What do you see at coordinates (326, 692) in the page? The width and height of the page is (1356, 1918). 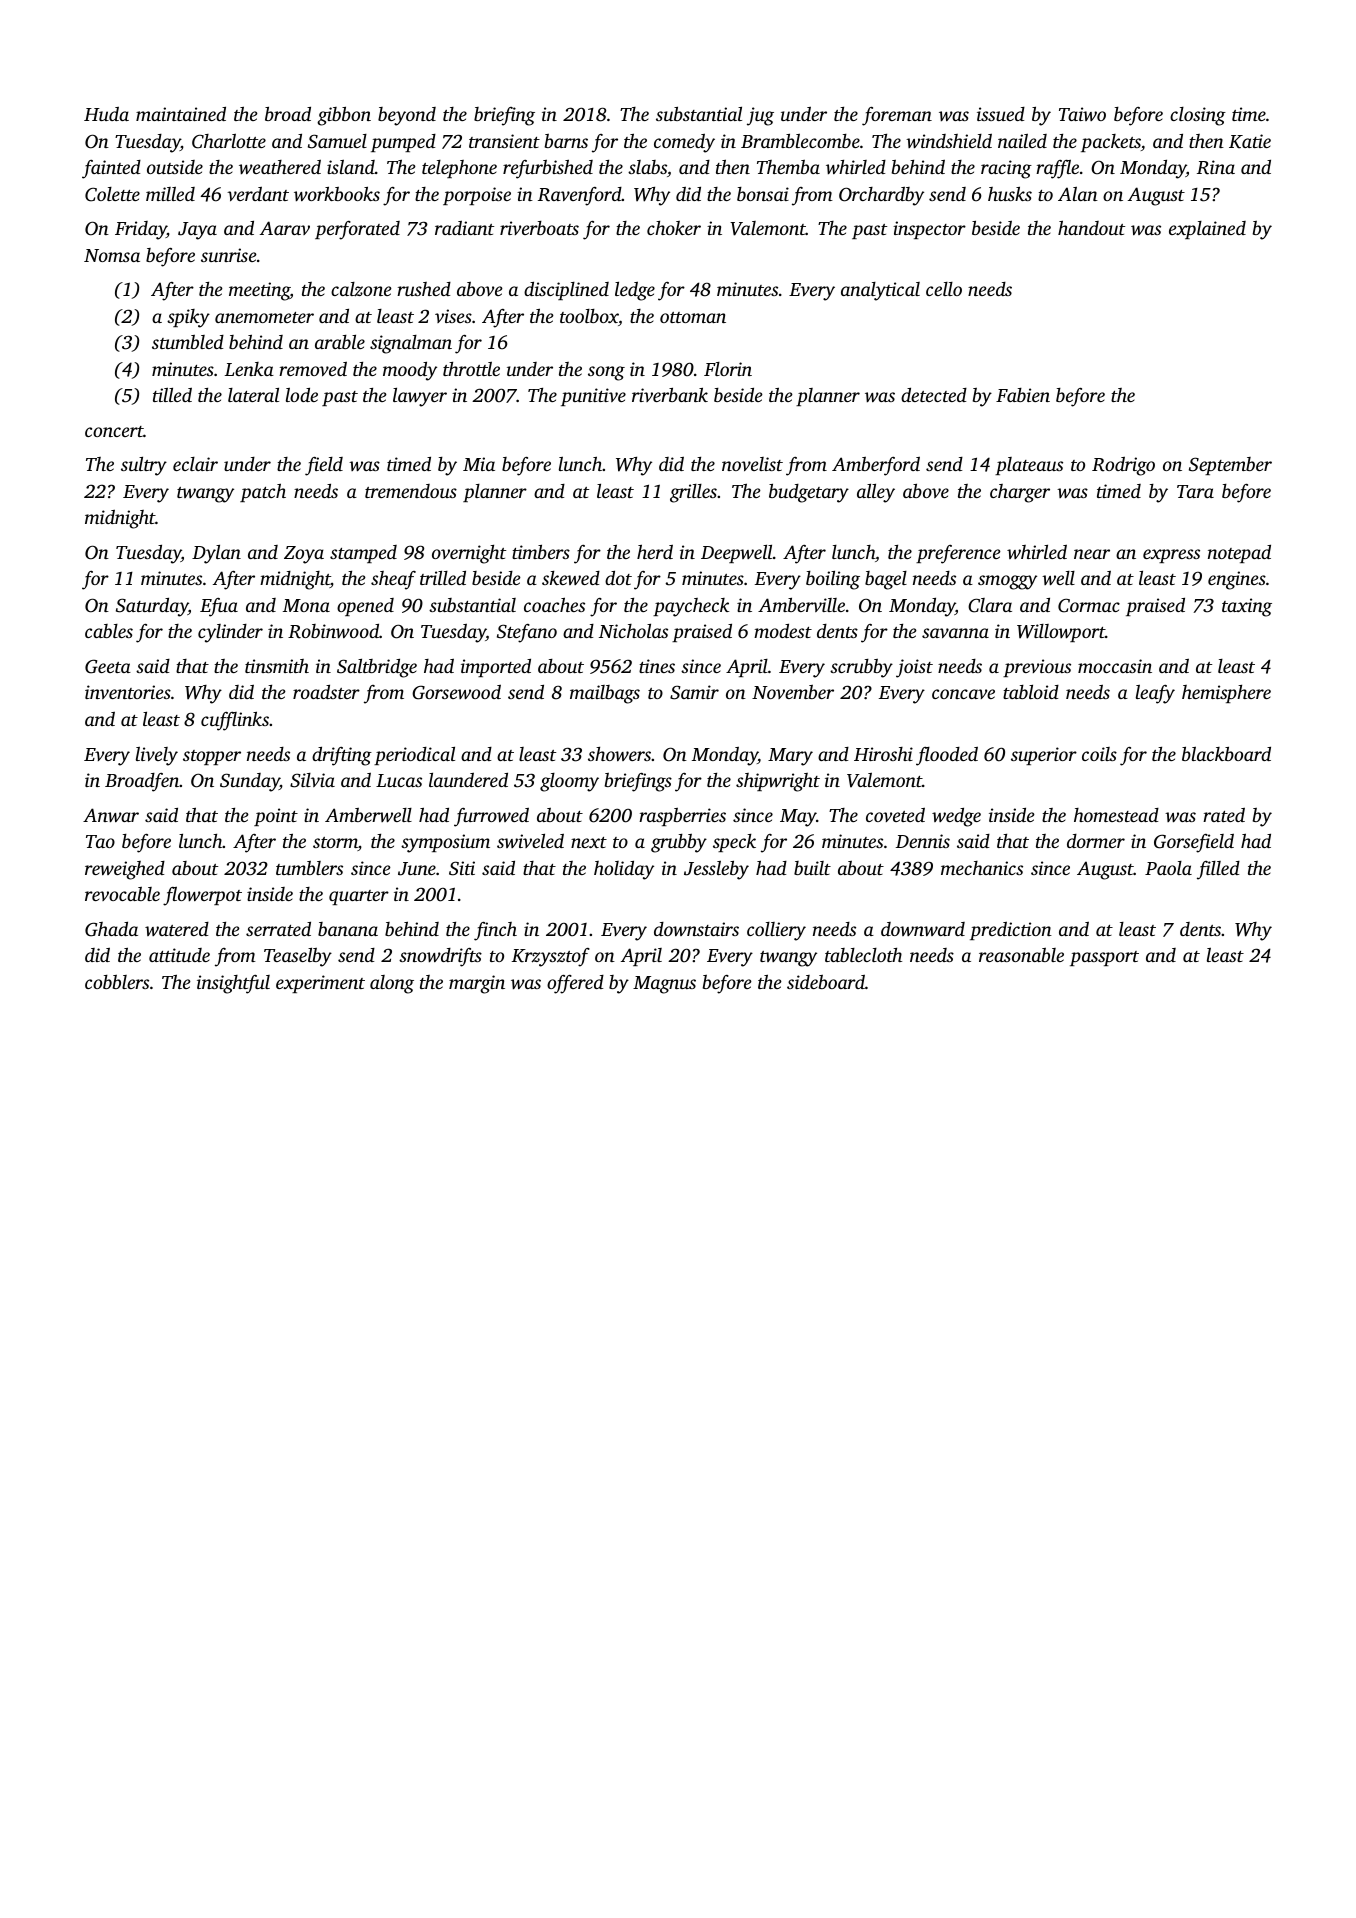 I see `roadster` at bounding box center [326, 692].
